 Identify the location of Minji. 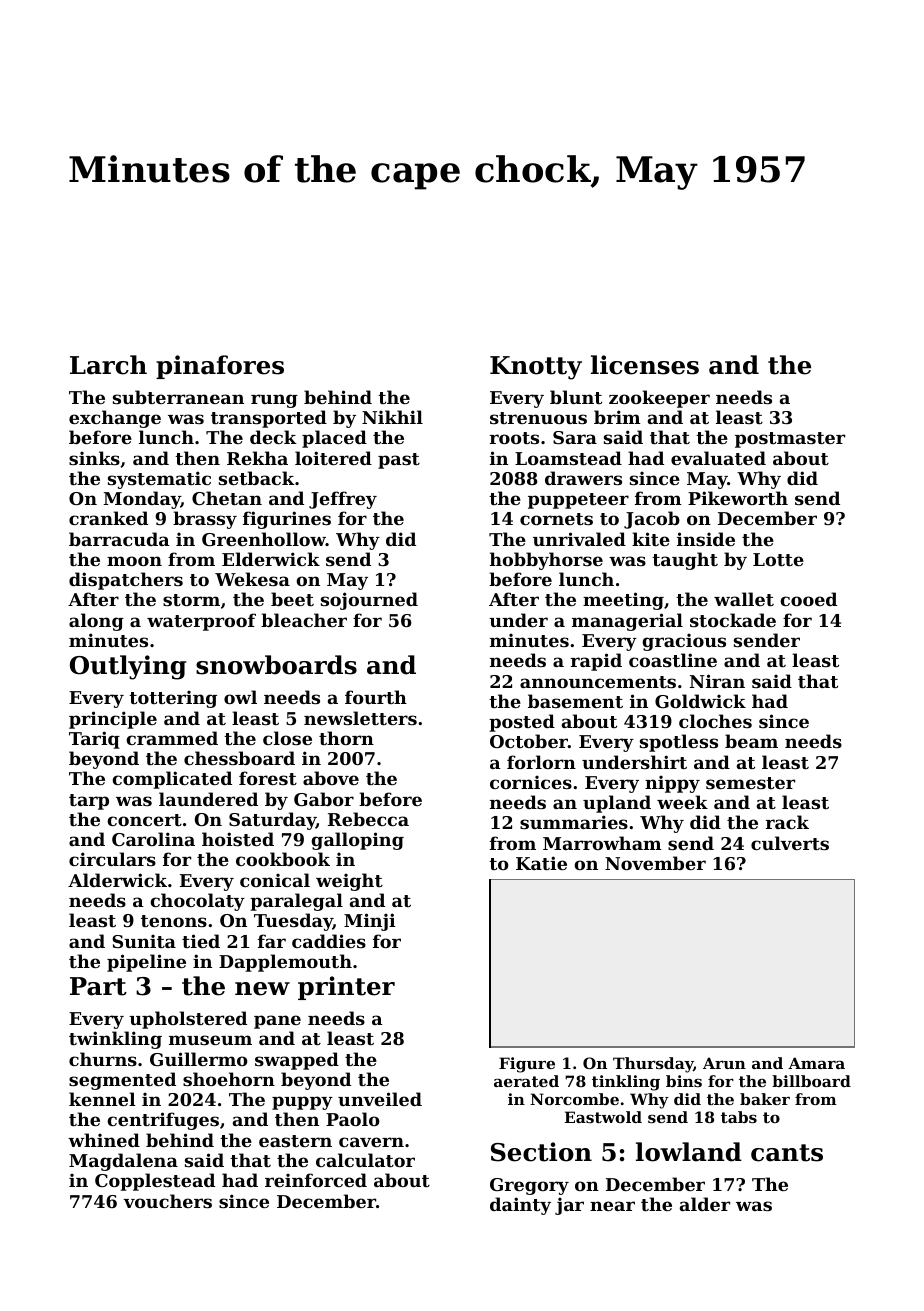
(370, 922).
